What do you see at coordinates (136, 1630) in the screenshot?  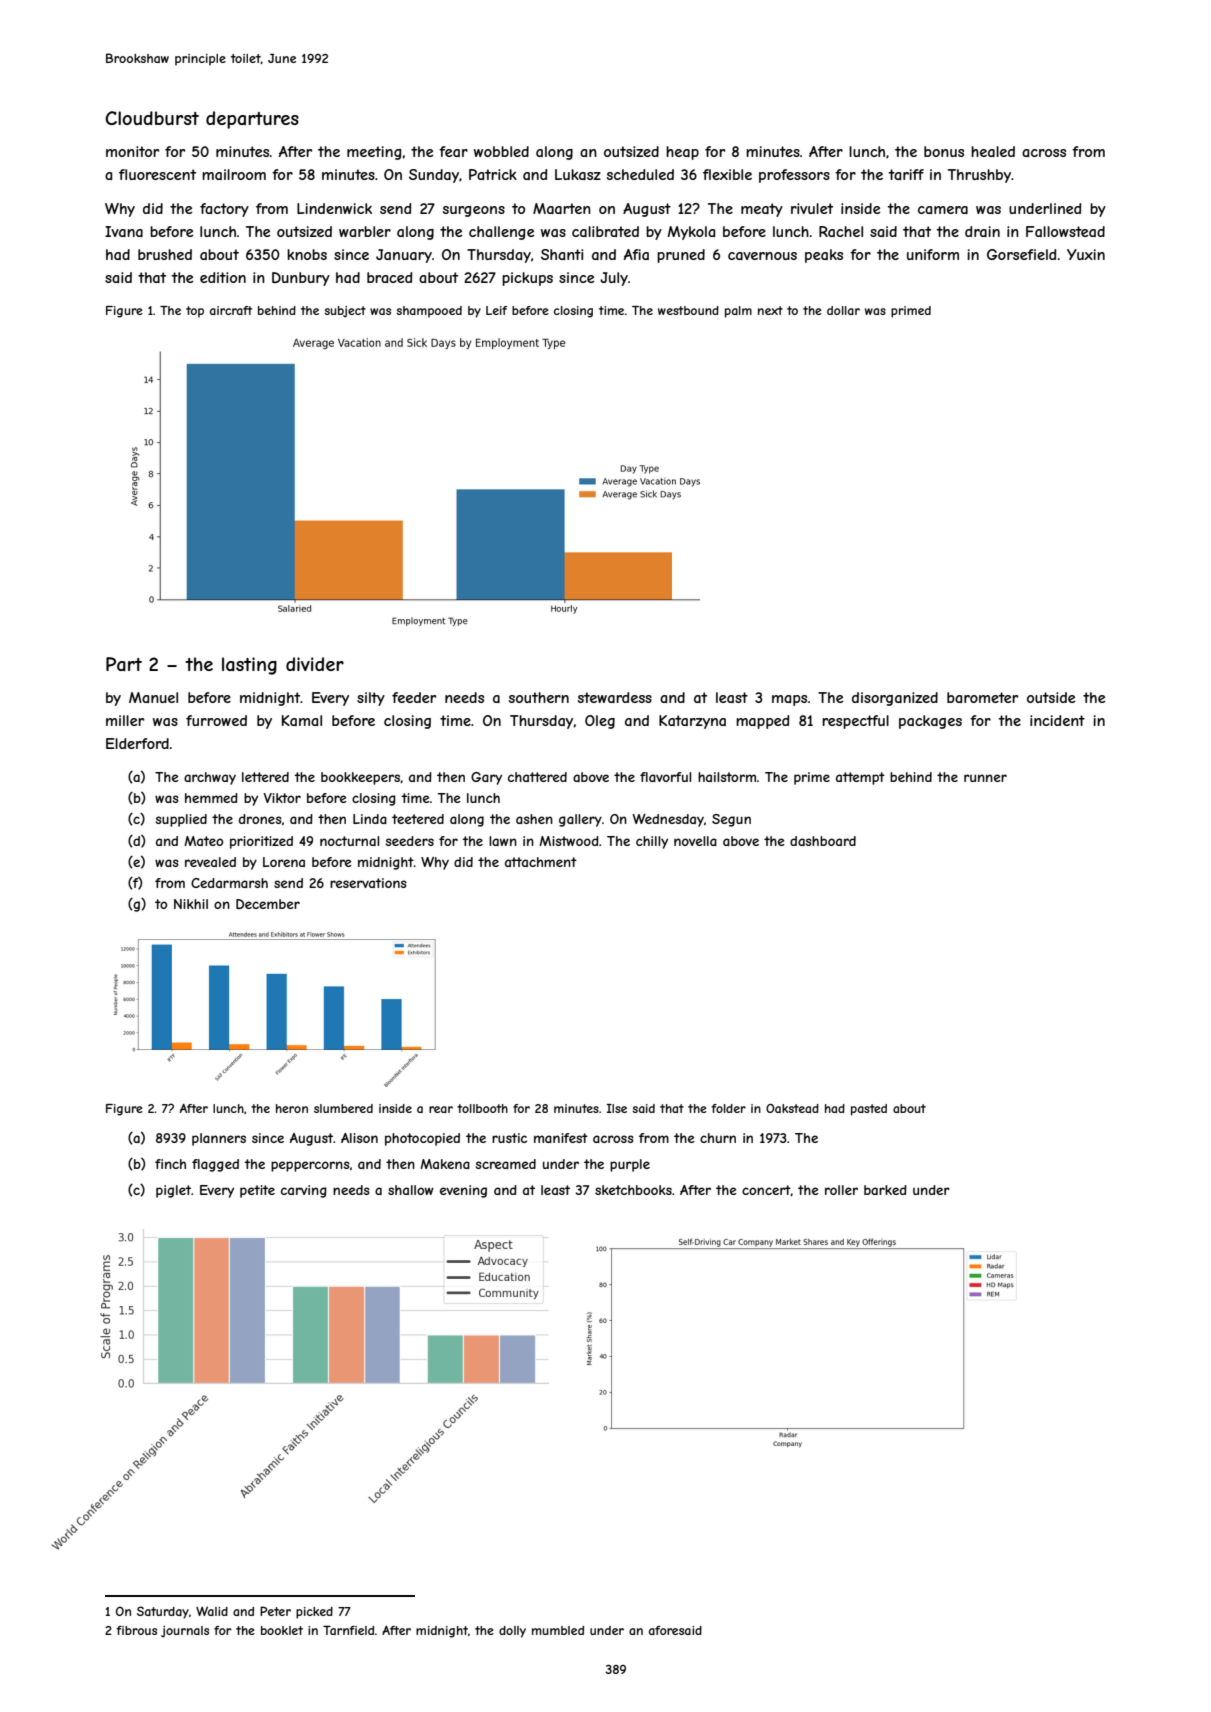 I see `fibrous` at bounding box center [136, 1630].
